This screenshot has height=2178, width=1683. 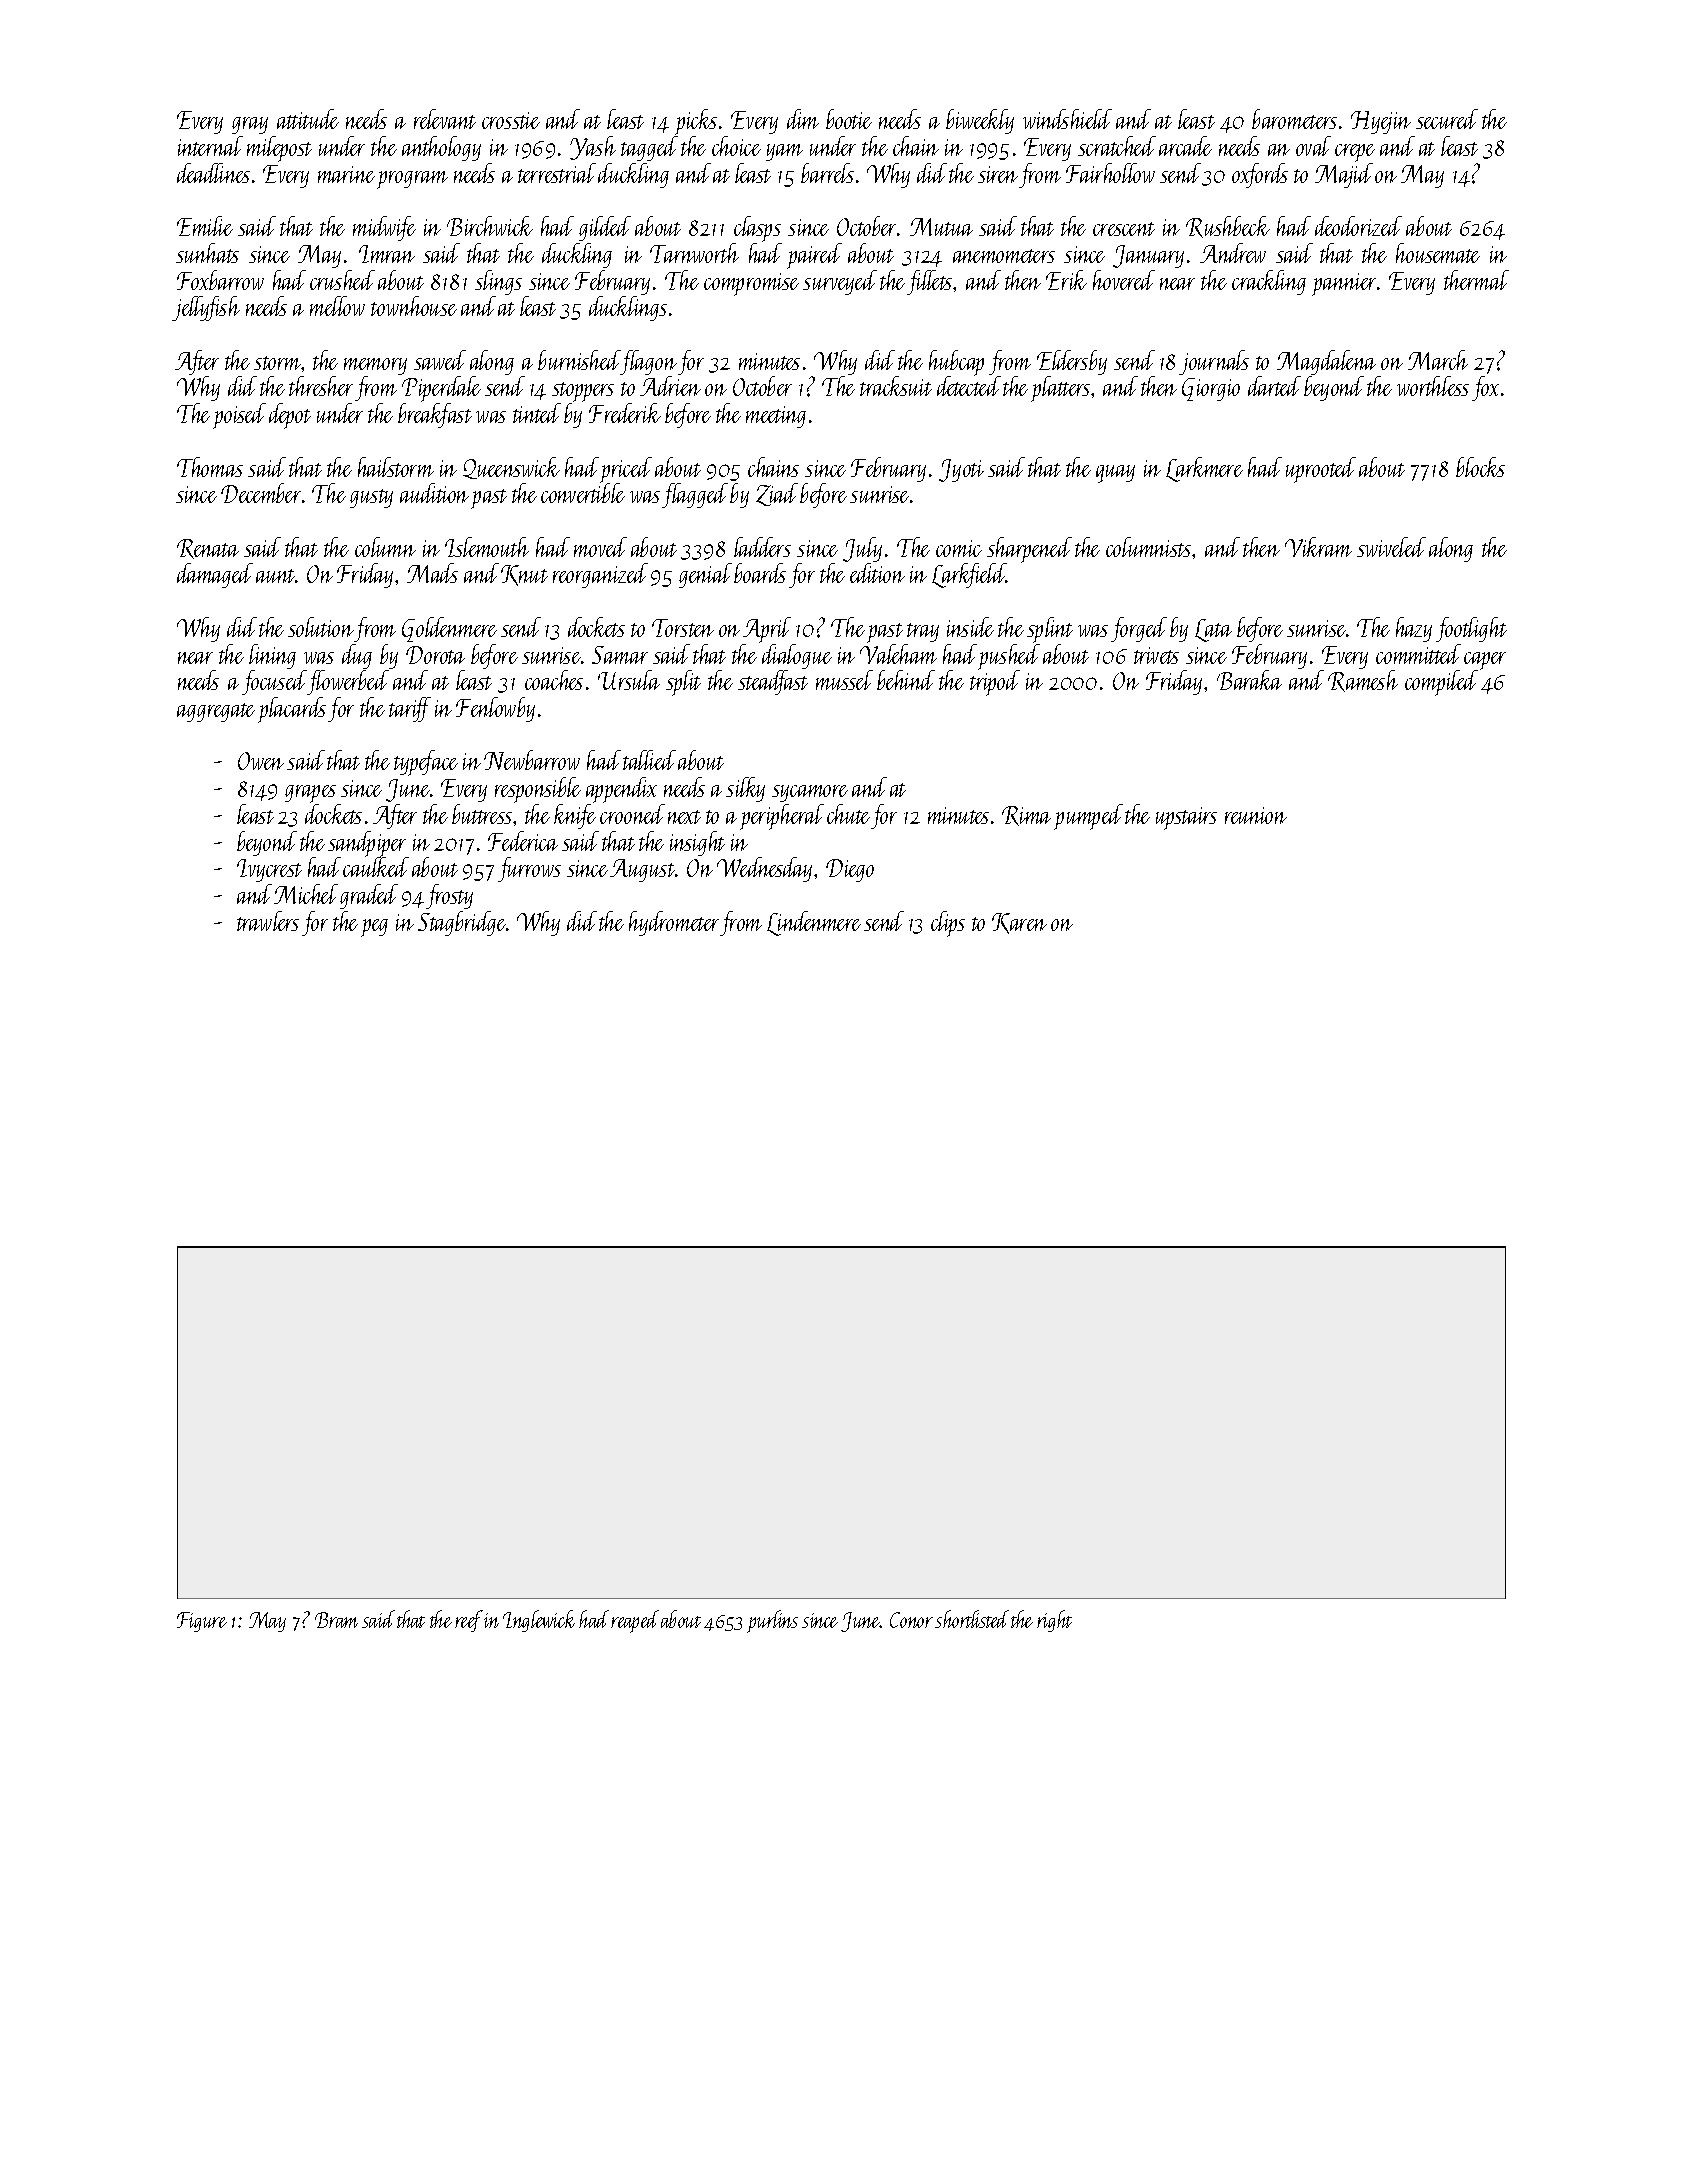 What do you see at coordinates (268, 921) in the screenshot?
I see `trawlers` at bounding box center [268, 921].
